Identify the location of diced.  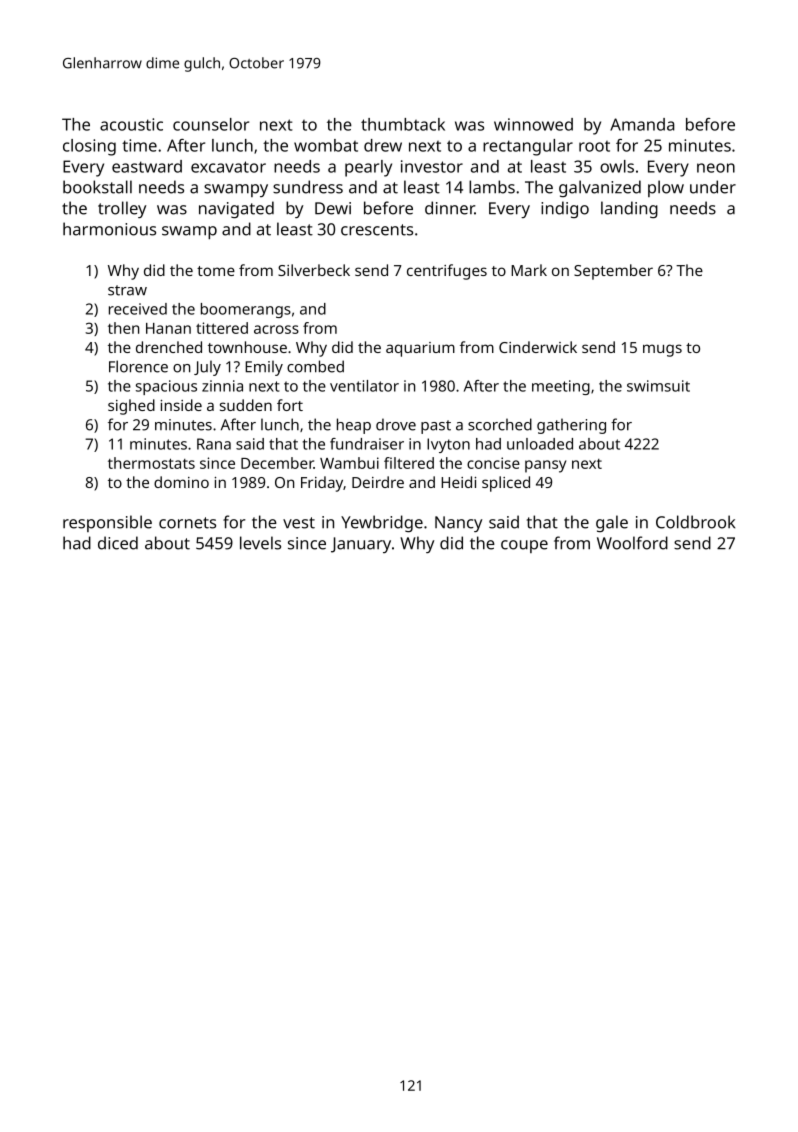
(118, 543).
